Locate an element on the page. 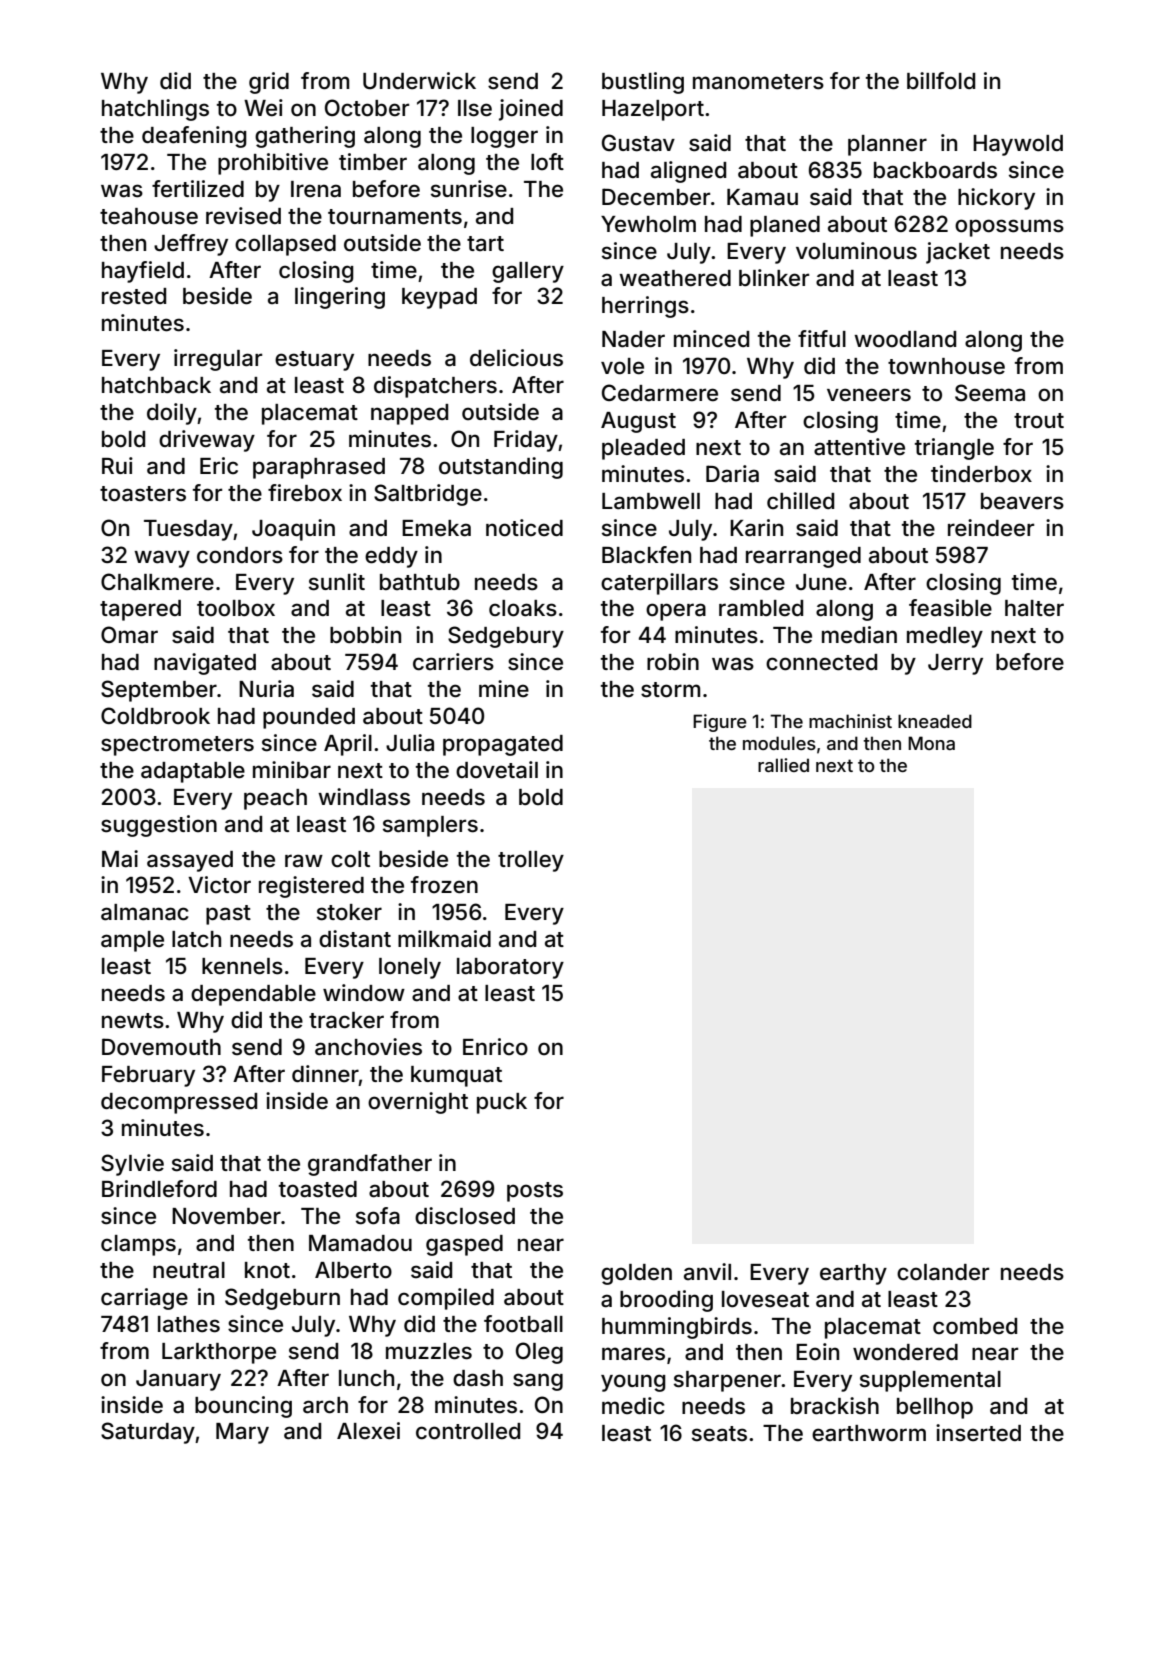  Sedgeburn is located at coordinates (282, 1299).
